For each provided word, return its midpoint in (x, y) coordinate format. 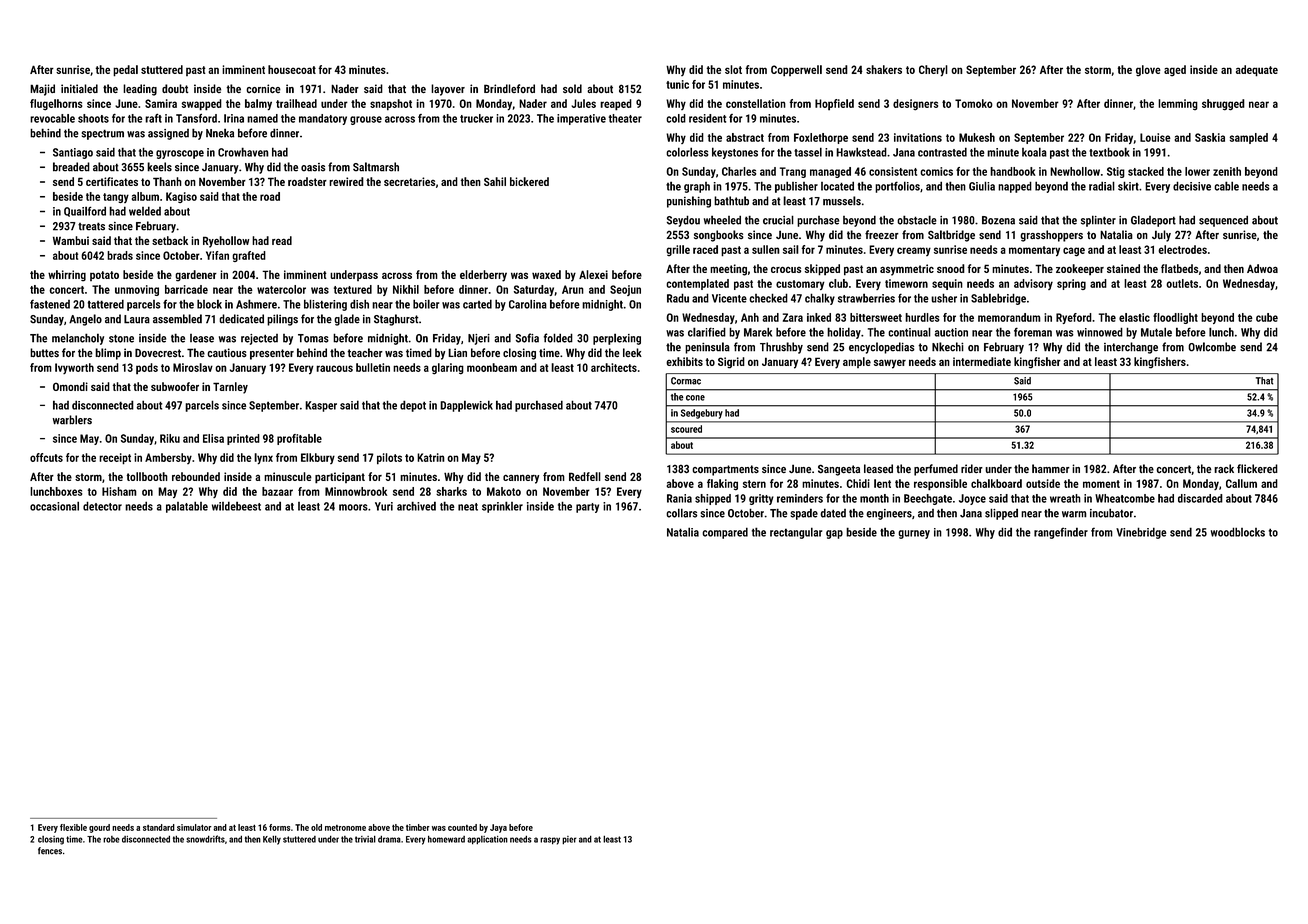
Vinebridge (1141, 533)
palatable (187, 507)
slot (733, 69)
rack (1224, 468)
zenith (1227, 171)
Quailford (85, 211)
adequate (1257, 71)
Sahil (495, 181)
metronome (345, 828)
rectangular (796, 533)
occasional (54, 506)
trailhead (296, 103)
